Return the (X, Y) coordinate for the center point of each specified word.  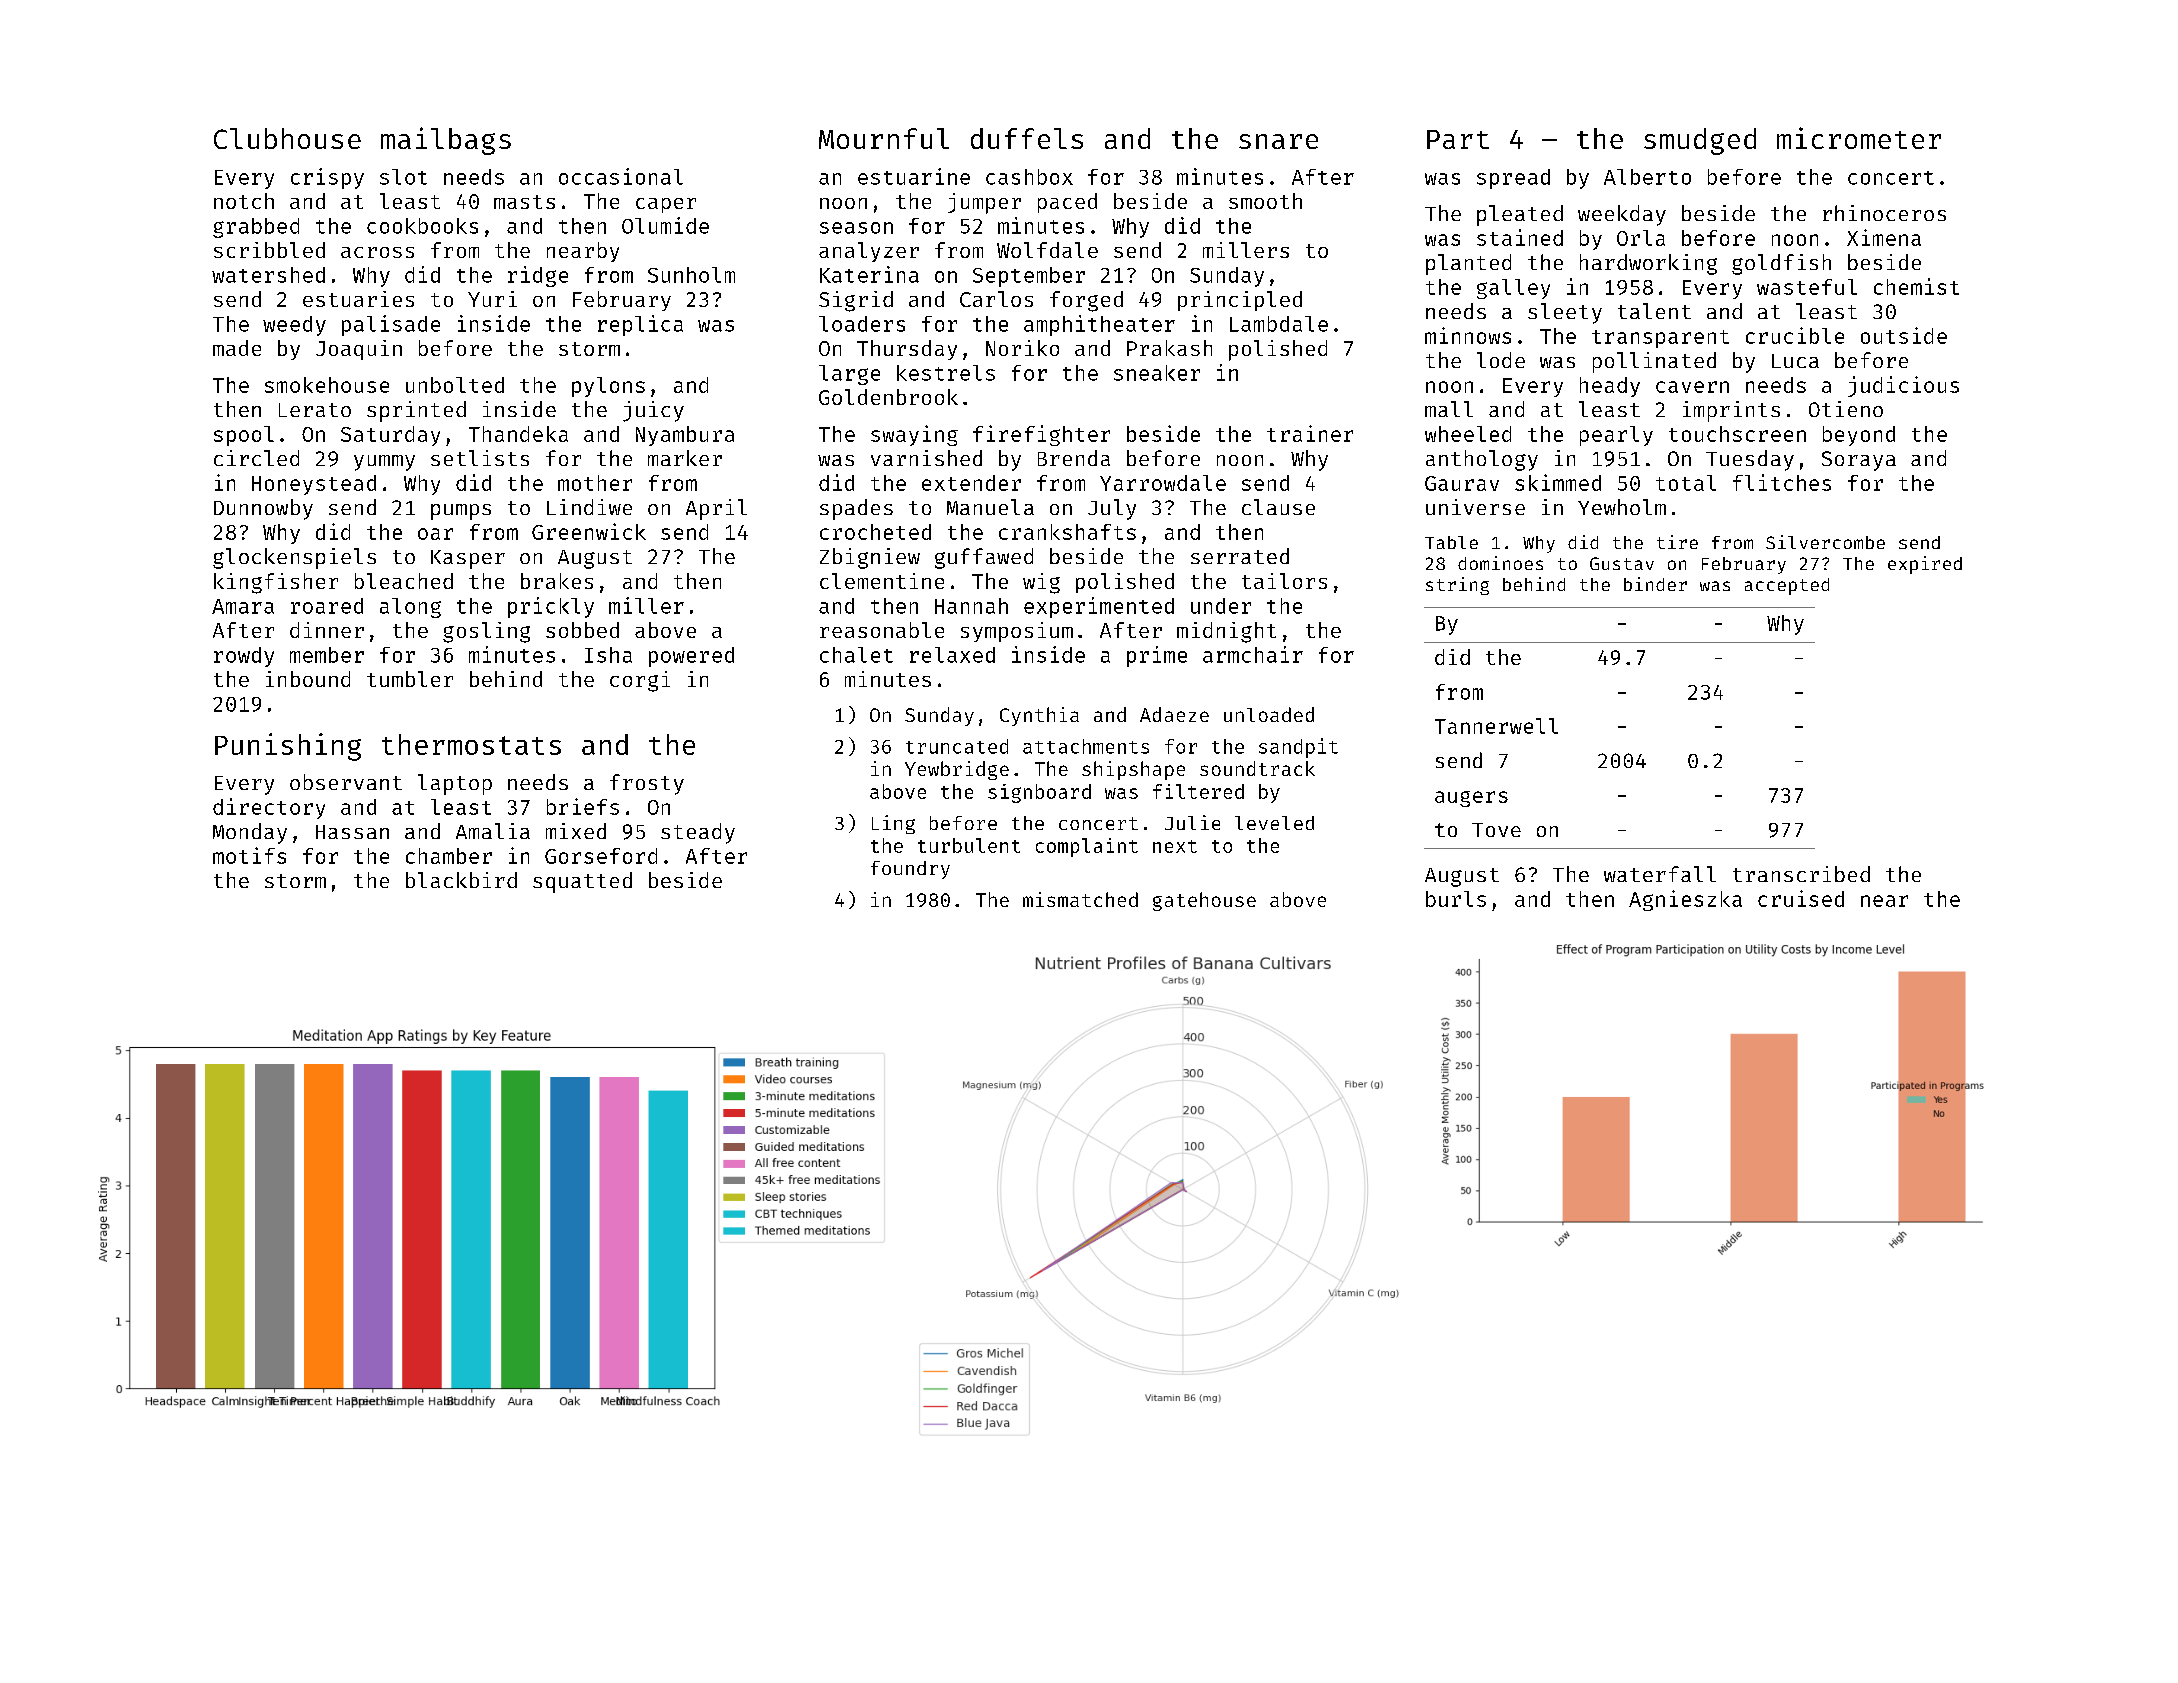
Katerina (869, 274)
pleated (1520, 215)
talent (1654, 311)
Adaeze (1174, 714)
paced (1067, 203)
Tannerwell (1496, 726)
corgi (640, 681)
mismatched (1080, 899)
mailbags (446, 141)
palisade (391, 325)
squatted (582, 882)
